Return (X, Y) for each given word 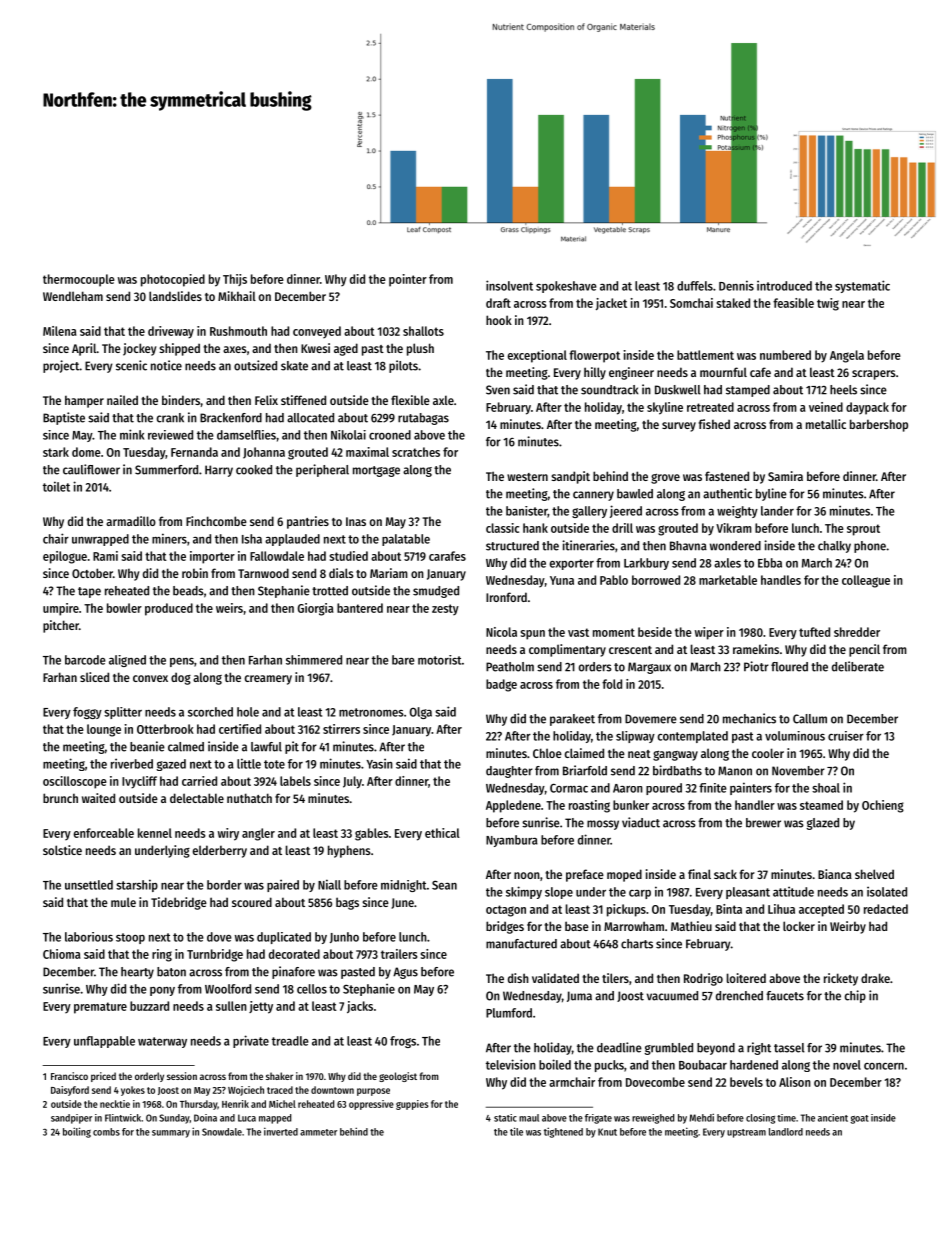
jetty (261, 1007)
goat (859, 1119)
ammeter (318, 1132)
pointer (408, 280)
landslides (175, 296)
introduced (784, 285)
